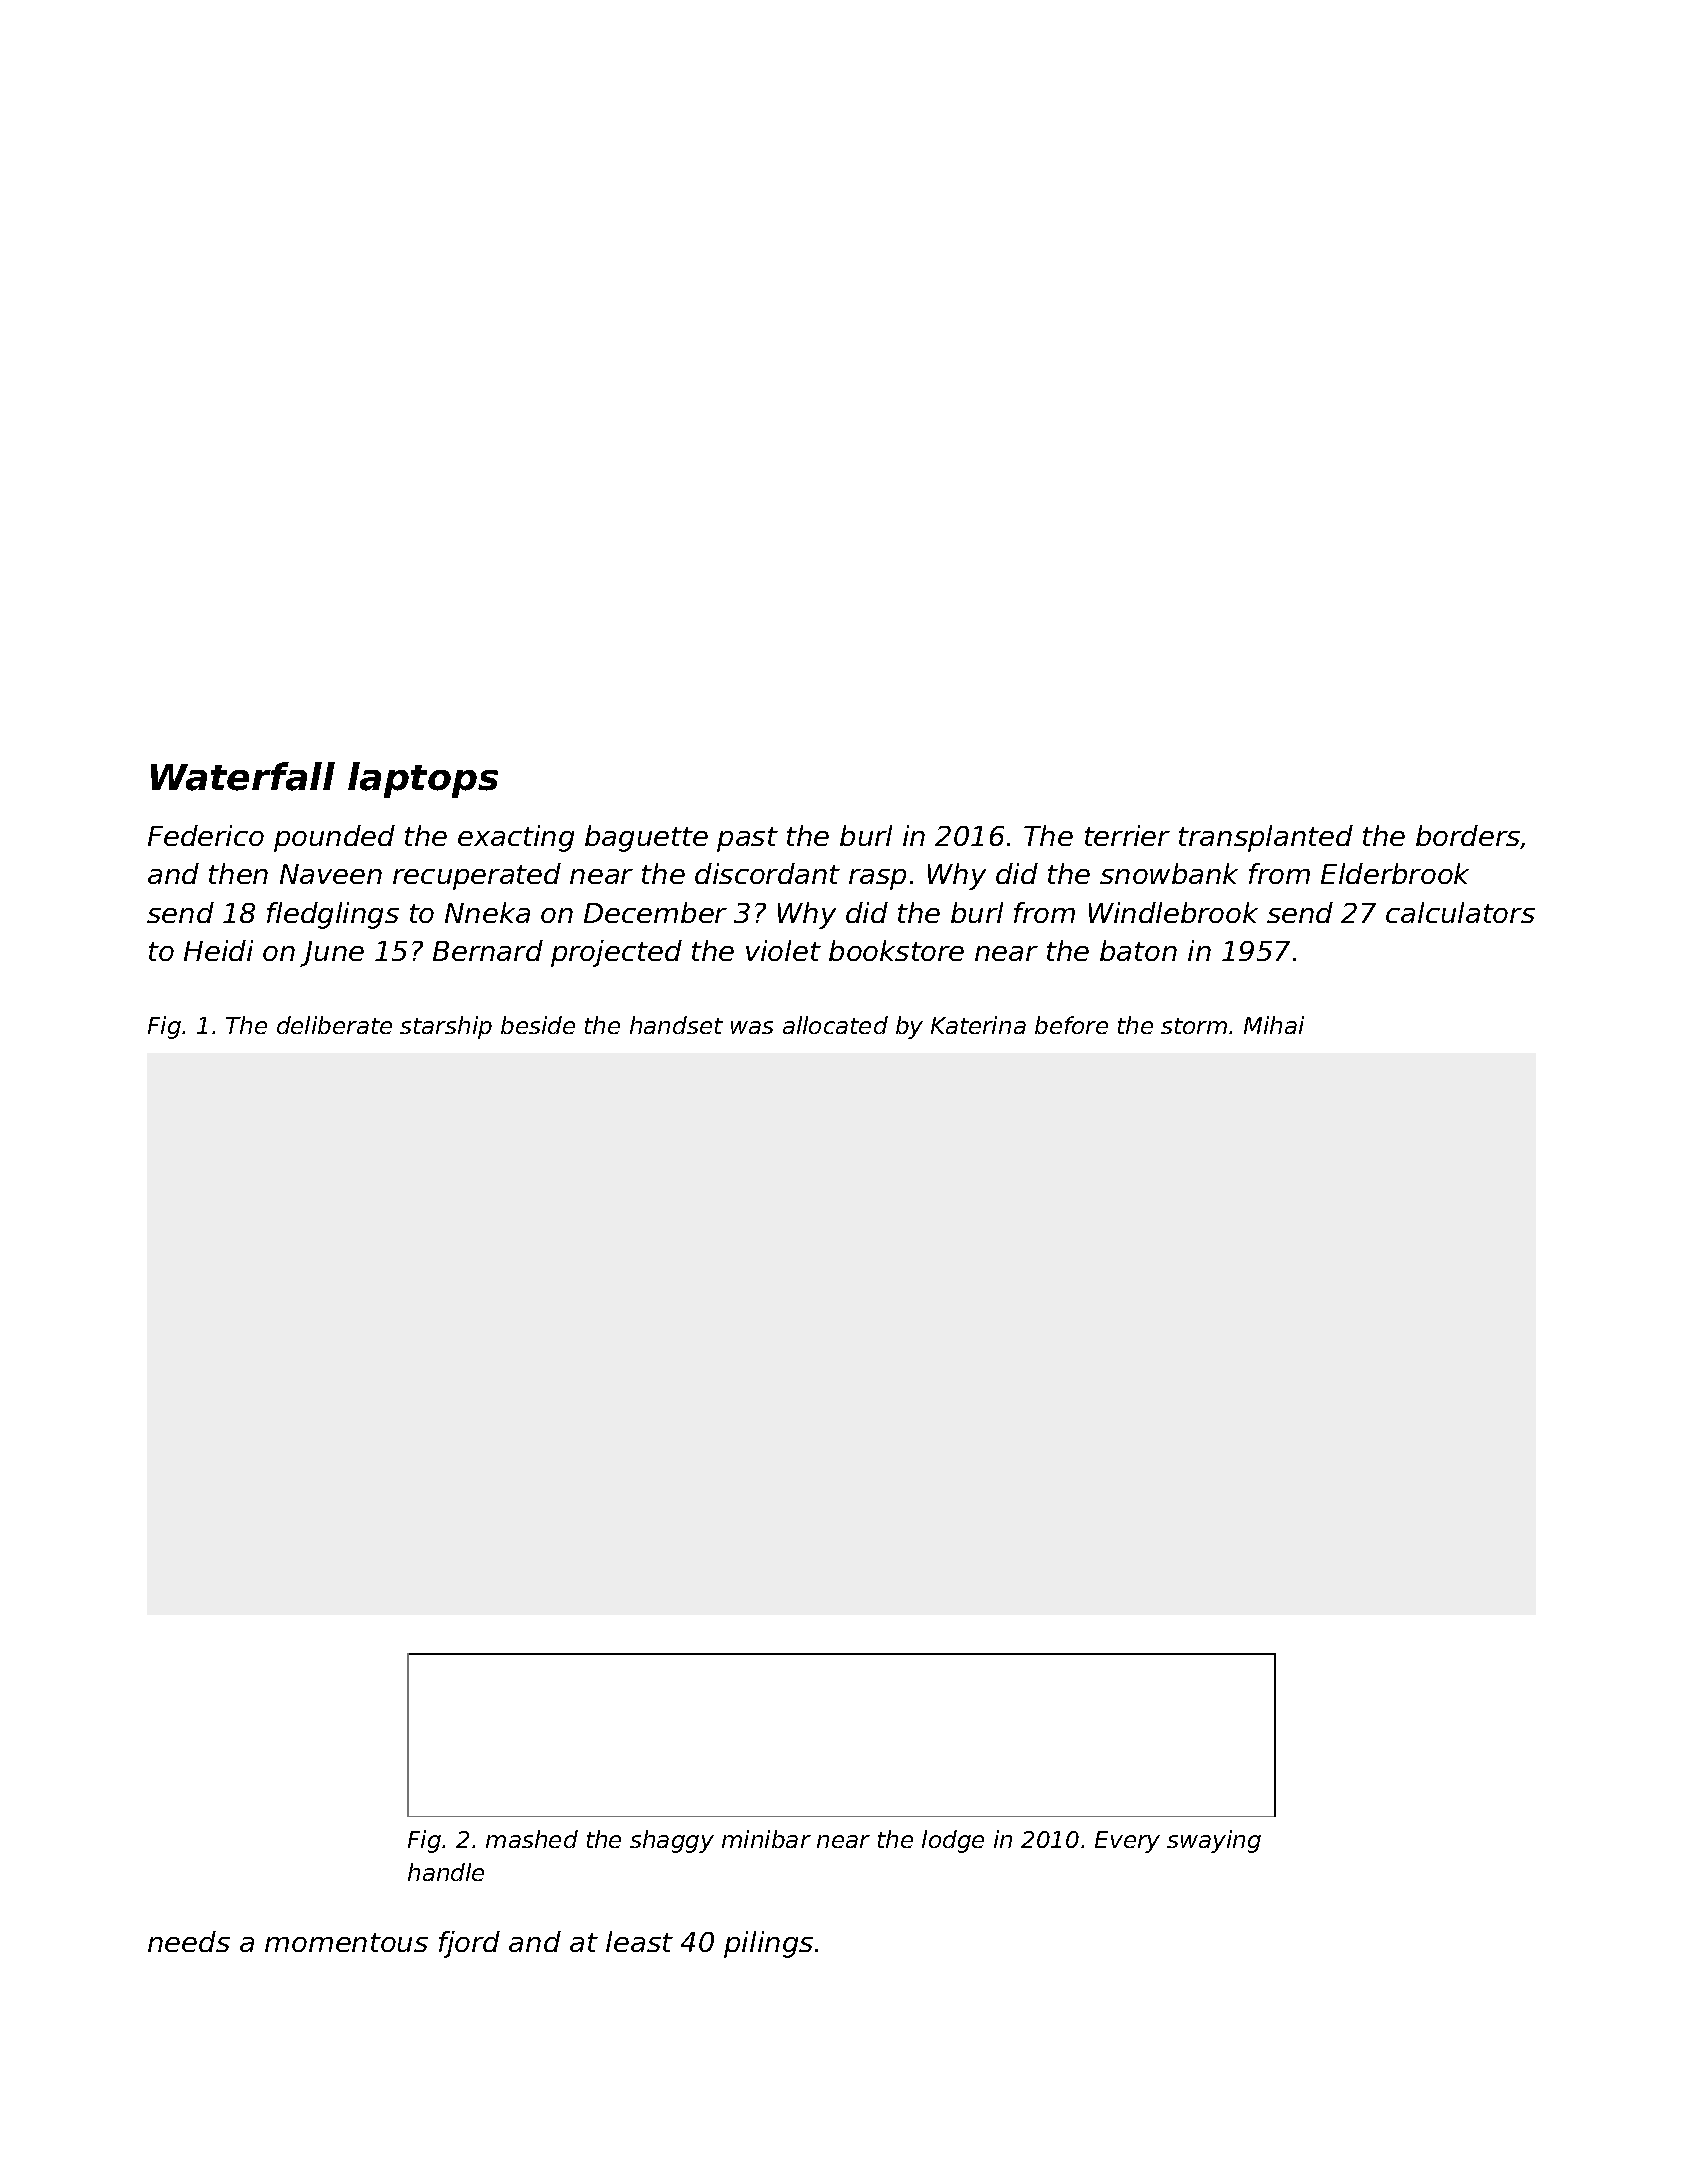 This screenshot has width=1683, height=2178. What do you see at coordinates (446, 1872) in the screenshot?
I see `handle` at bounding box center [446, 1872].
